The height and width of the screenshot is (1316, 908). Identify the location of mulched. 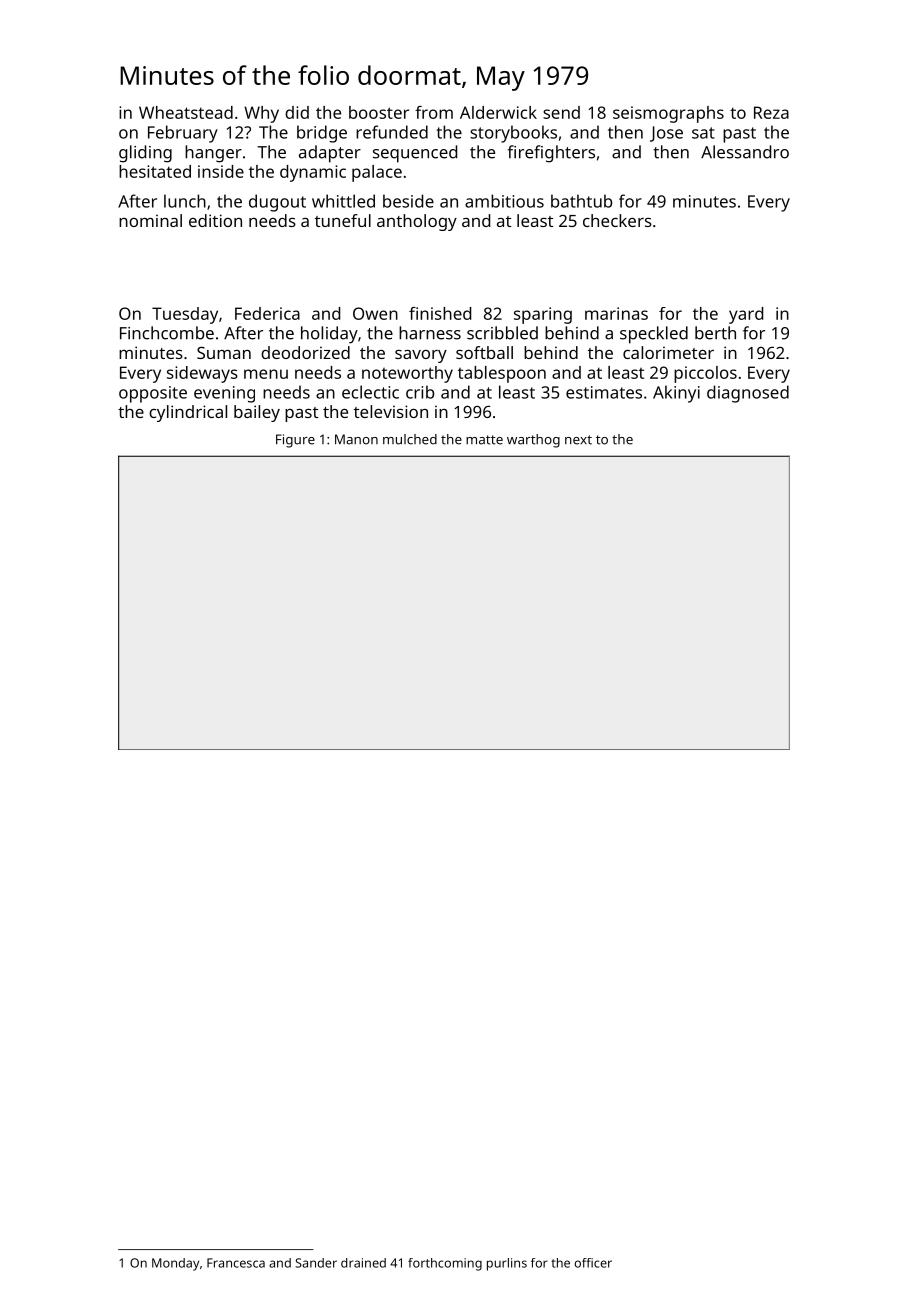
(410, 439).
